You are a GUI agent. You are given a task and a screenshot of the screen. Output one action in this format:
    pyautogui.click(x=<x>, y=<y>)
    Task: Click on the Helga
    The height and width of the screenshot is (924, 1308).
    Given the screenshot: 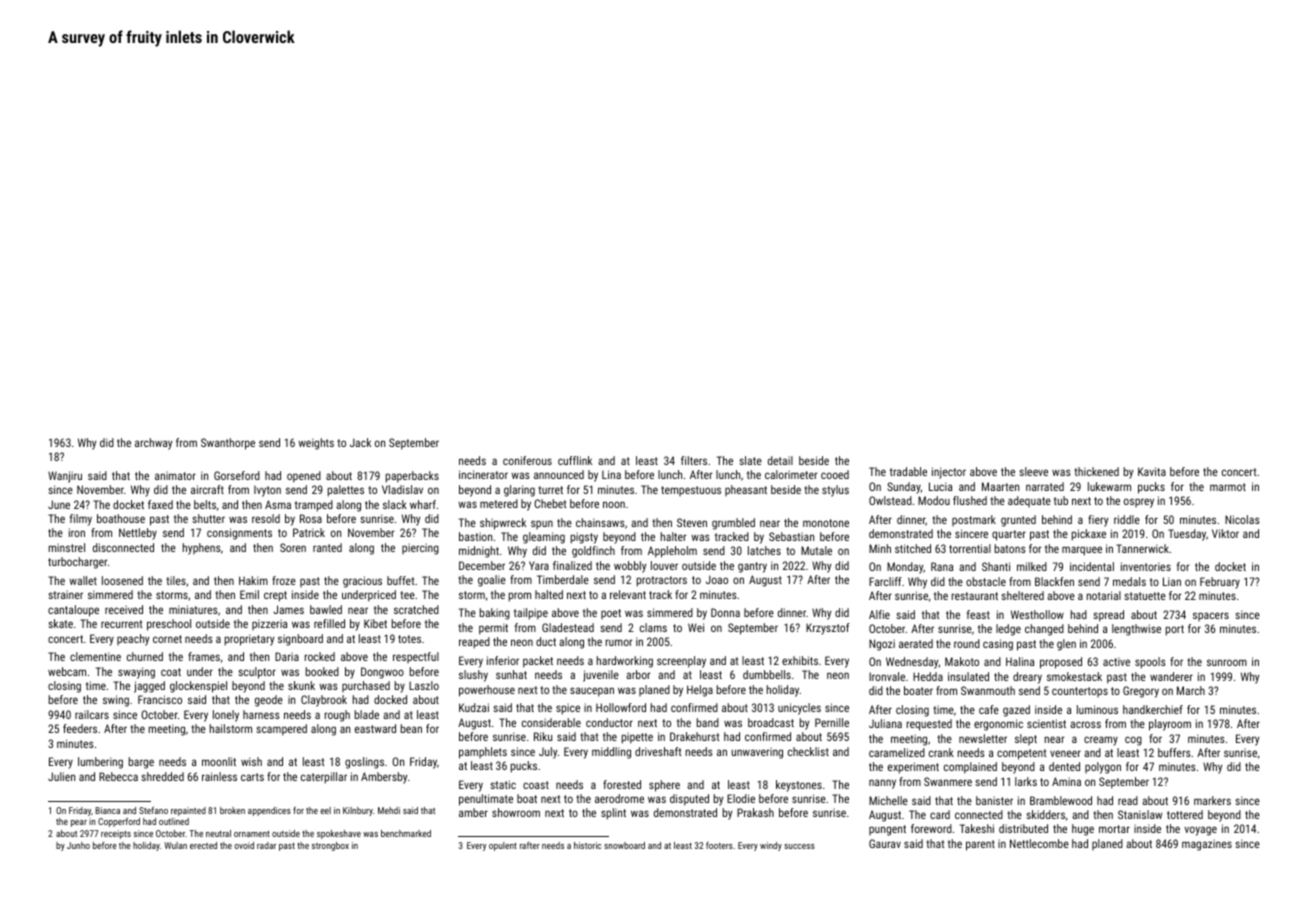 What is the action you would take?
    pyautogui.click(x=700, y=691)
